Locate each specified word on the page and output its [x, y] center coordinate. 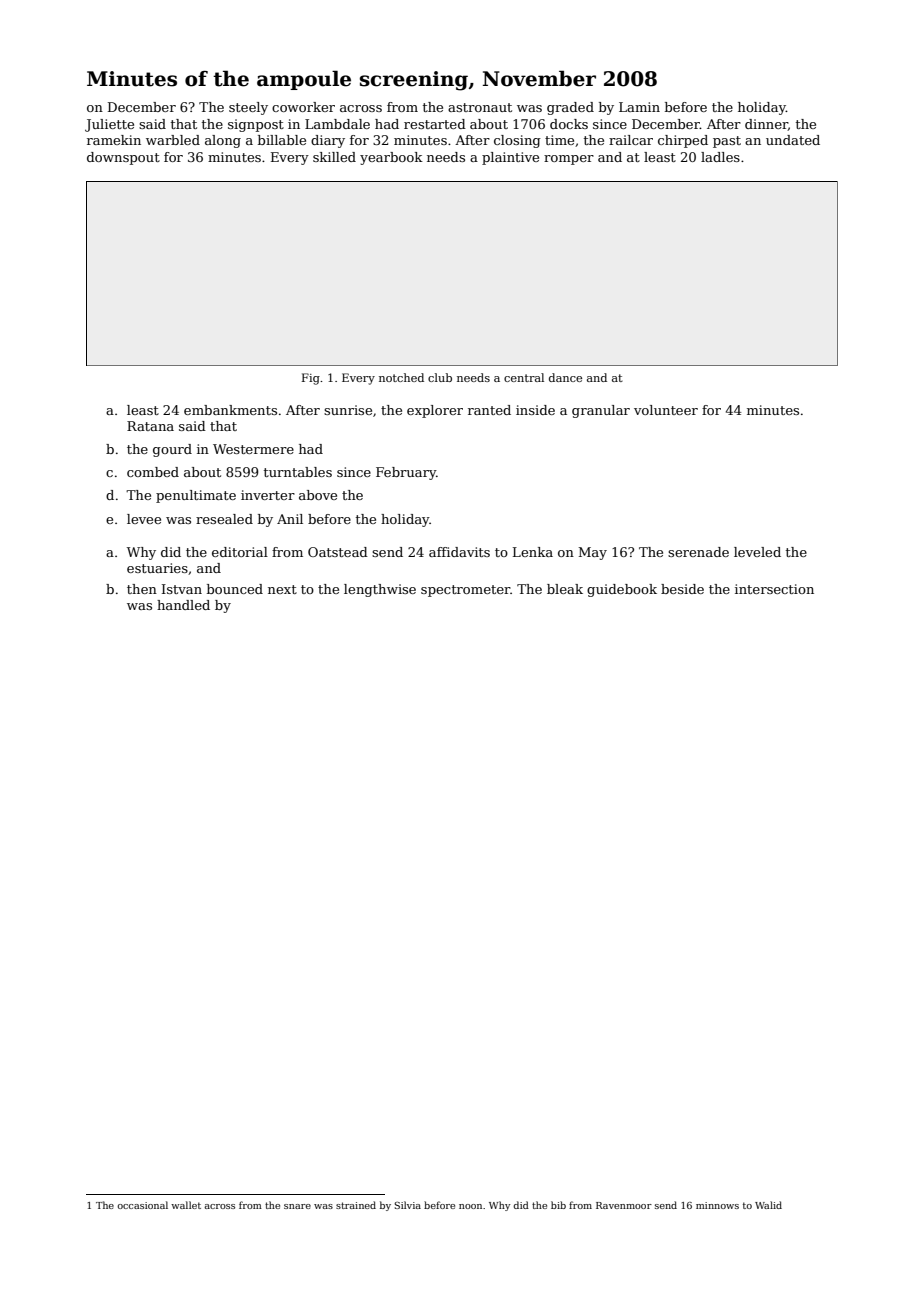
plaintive [510, 158]
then [142, 589]
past [727, 142]
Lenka [533, 552]
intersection [774, 589]
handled [183, 605]
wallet [186, 1205]
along [223, 141]
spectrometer [466, 591]
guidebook [622, 590]
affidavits [459, 552]
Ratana [150, 426]
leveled [757, 552]
